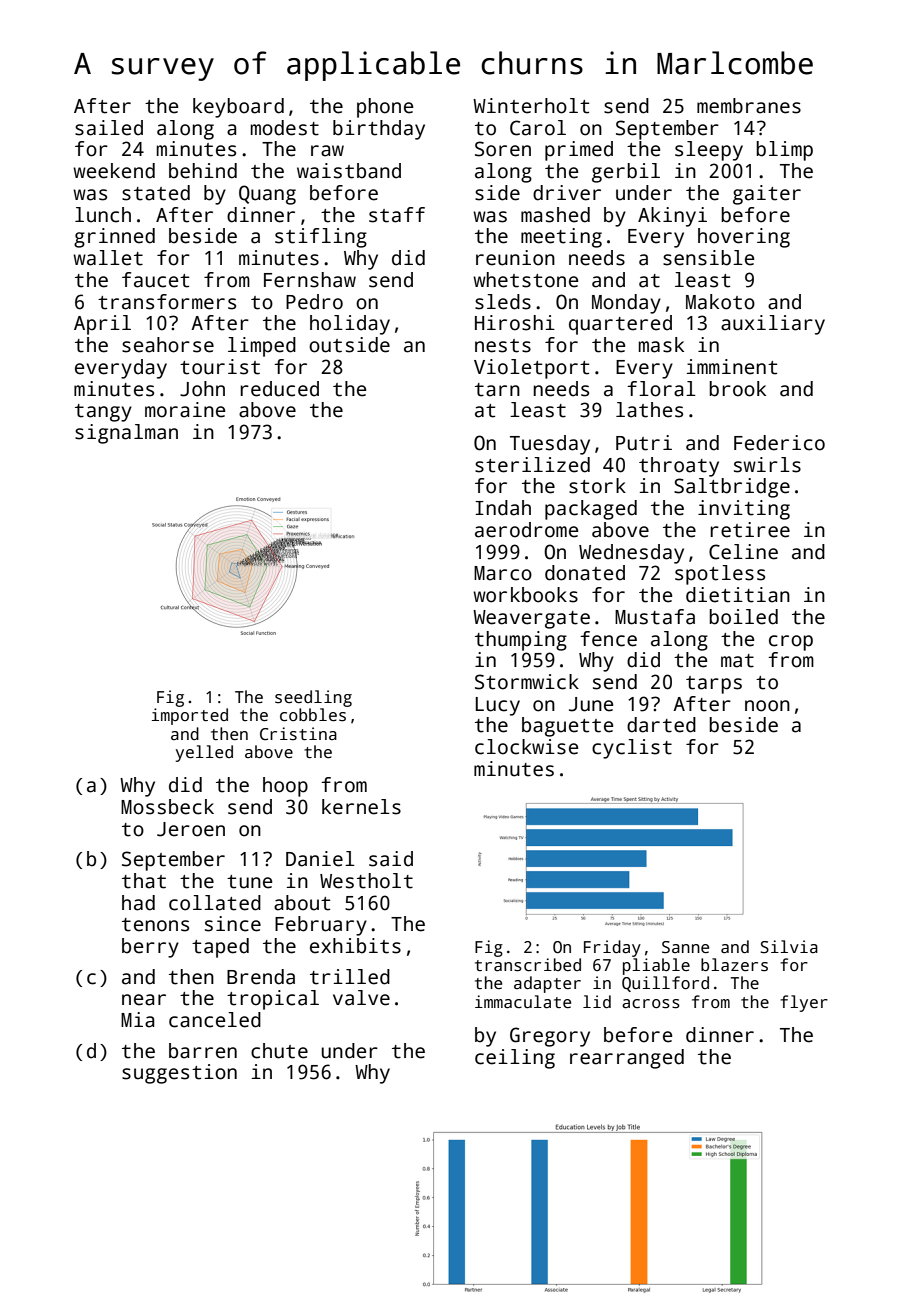 This document has width=908, height=1316. What do you see at coordinates (661, 389) in the document?
I see `floral` at bounding box center [661, 389].
